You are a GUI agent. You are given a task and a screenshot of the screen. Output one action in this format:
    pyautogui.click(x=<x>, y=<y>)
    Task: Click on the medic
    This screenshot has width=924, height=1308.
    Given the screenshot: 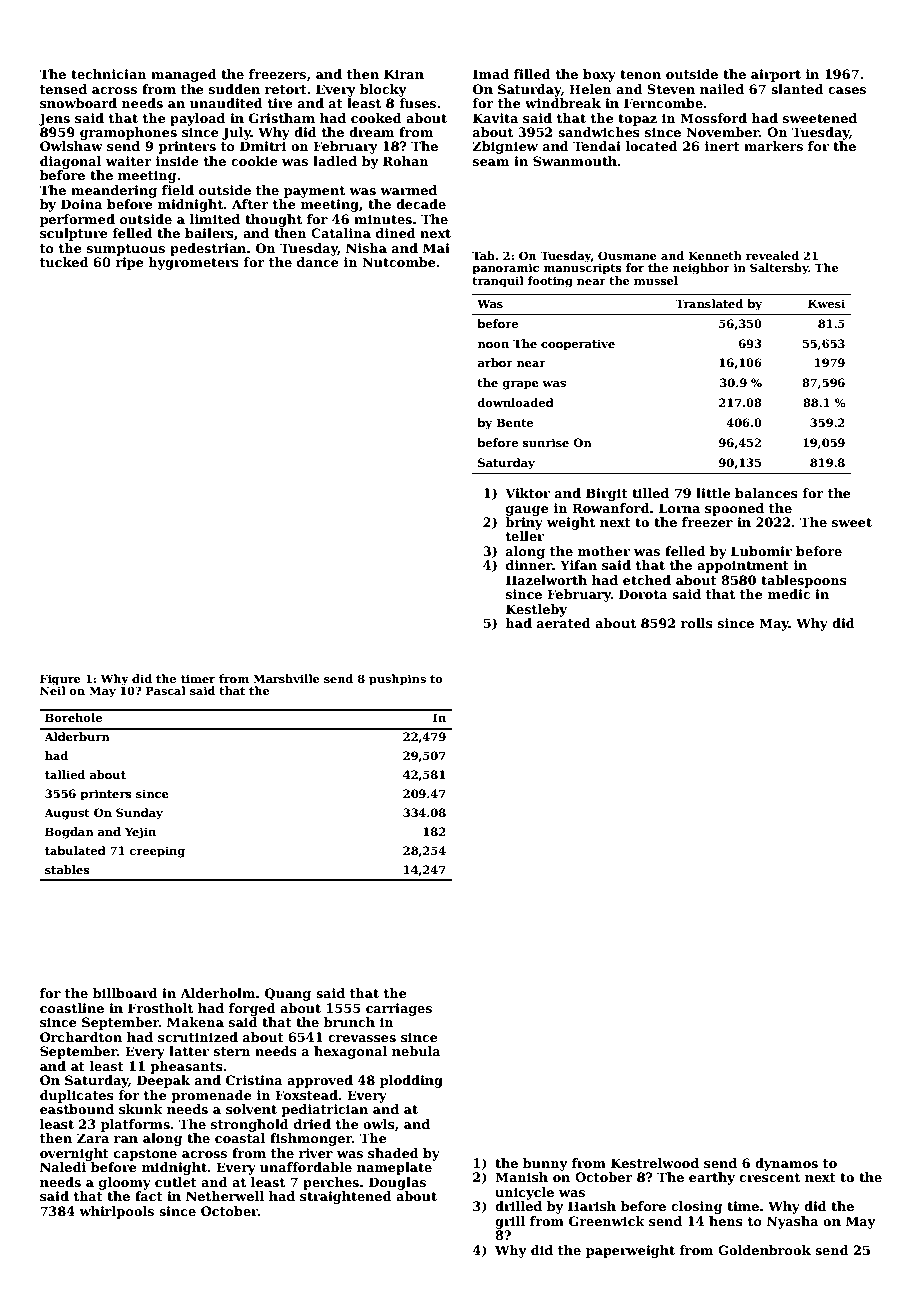 What is the action you would take?
    pyautogui.click(x=789, y=594)
